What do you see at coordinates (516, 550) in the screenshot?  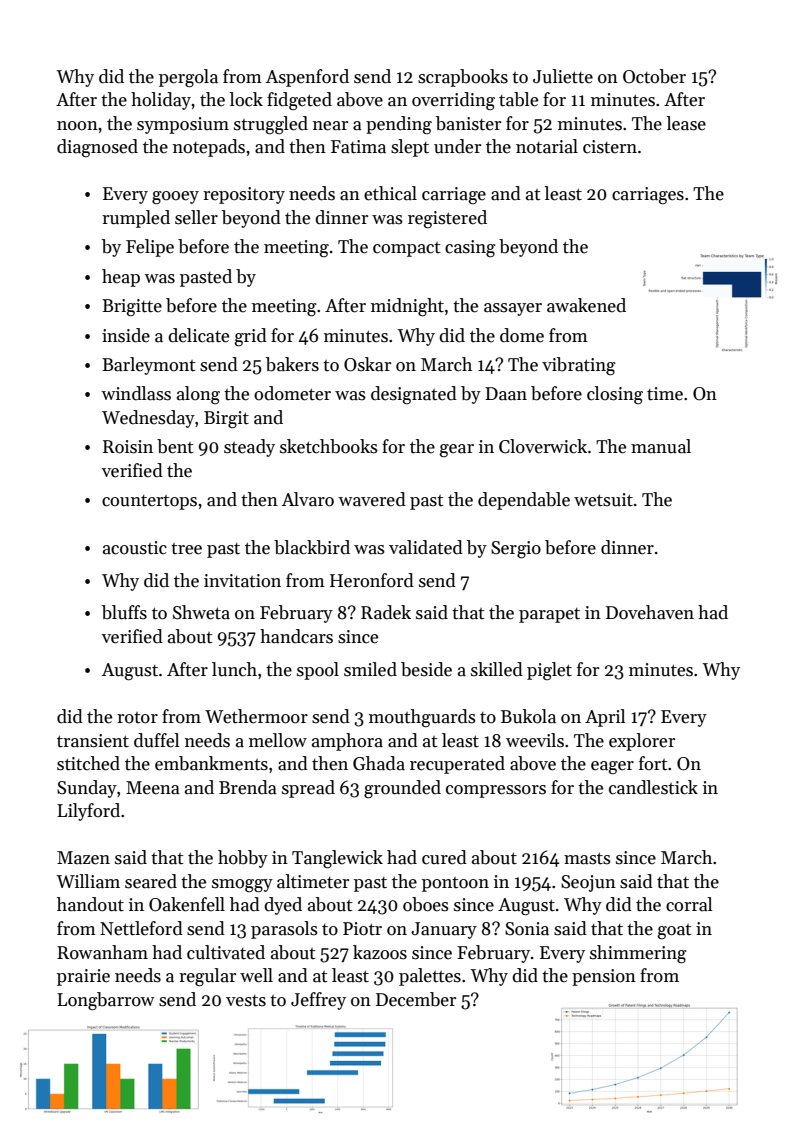 I see `Sergio` at bounding box center [516, 550].
